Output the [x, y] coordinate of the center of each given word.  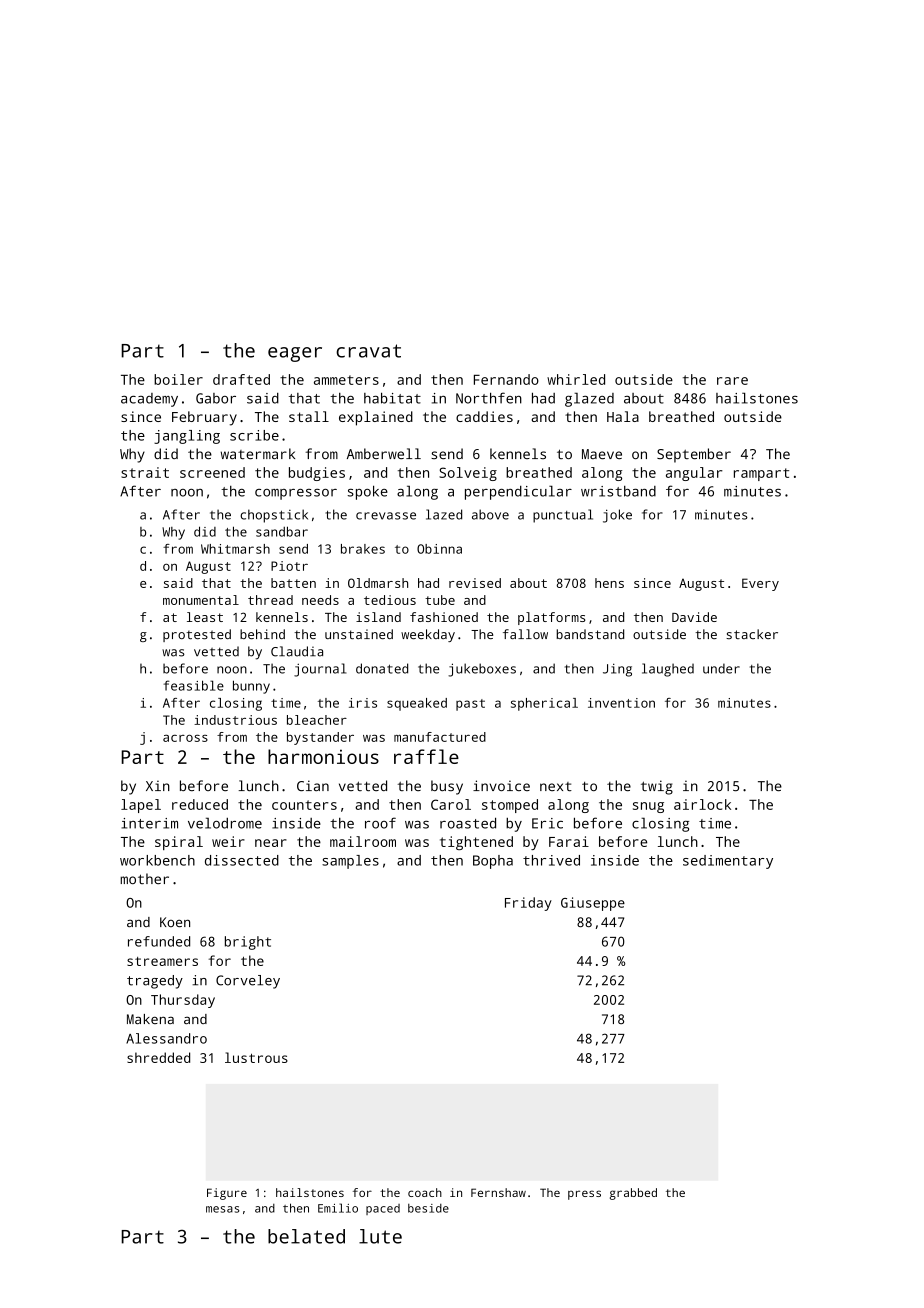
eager [295, 354]
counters [304, 805]
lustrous [256, 1057]
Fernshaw [498, 1192]
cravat [368, 351]
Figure [227, 1194]
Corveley [248, 982]
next [556, 786]
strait [145, 472]
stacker [752, 634]
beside [428, 1208]
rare [732, 381]
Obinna [439, 549]
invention [621, 703]
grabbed [633, 1194]
